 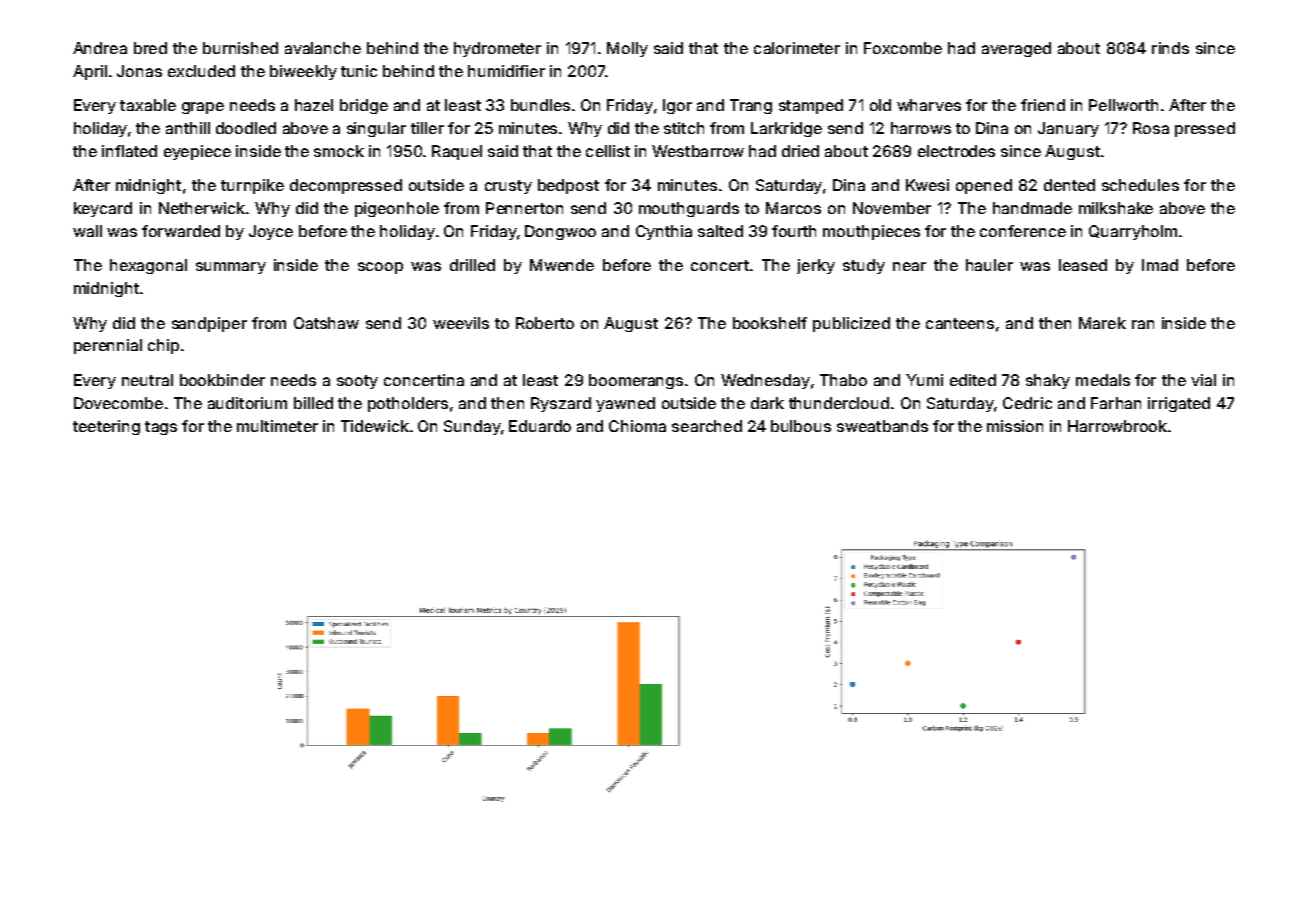 What do you see at coordinates (508, 187) in the screenshot?
I see `crusty` at bounding box center [508, 187].
